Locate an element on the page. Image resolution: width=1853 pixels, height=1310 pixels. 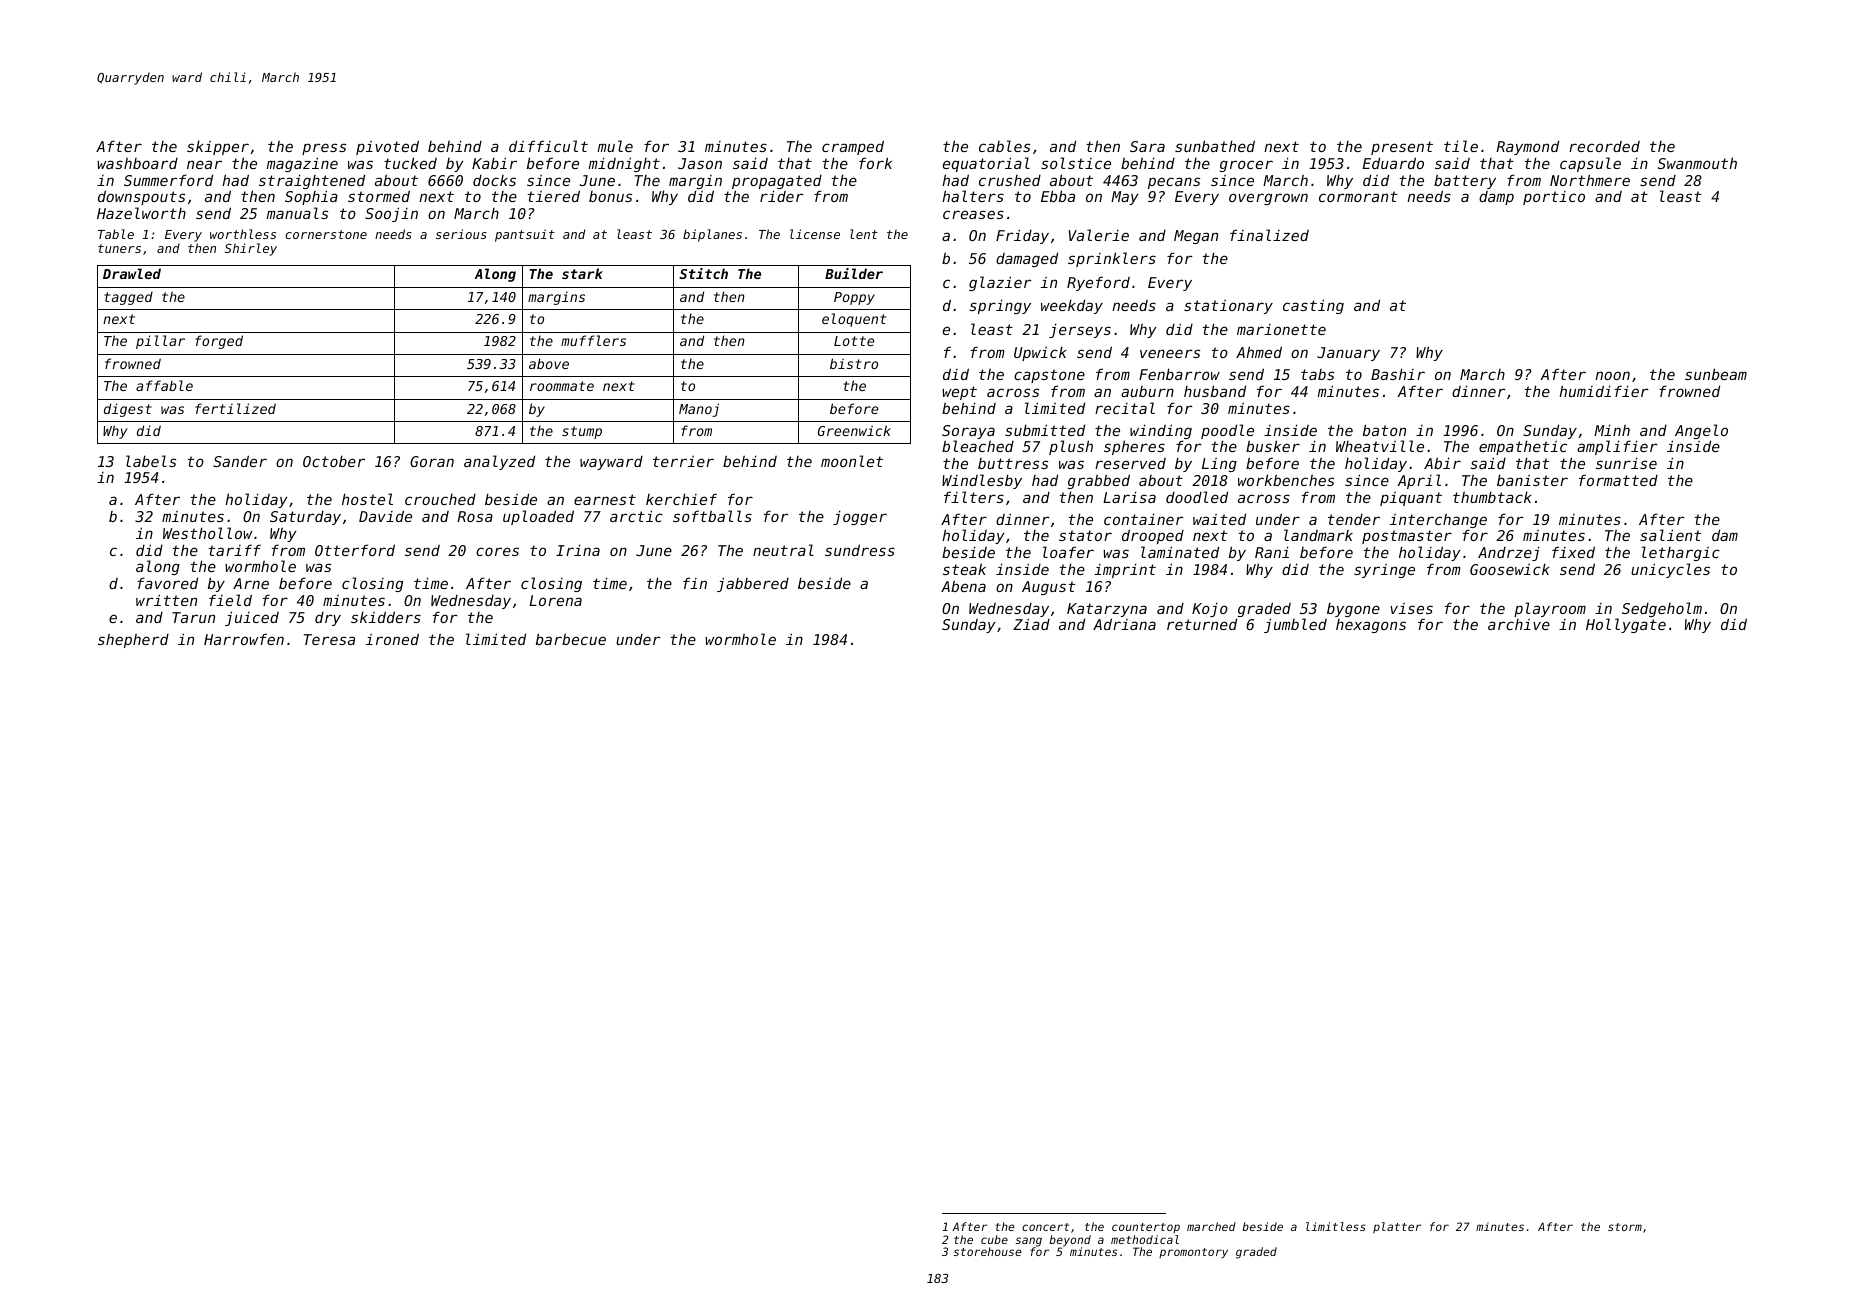
midnight is located at coordinates (624, 164).
